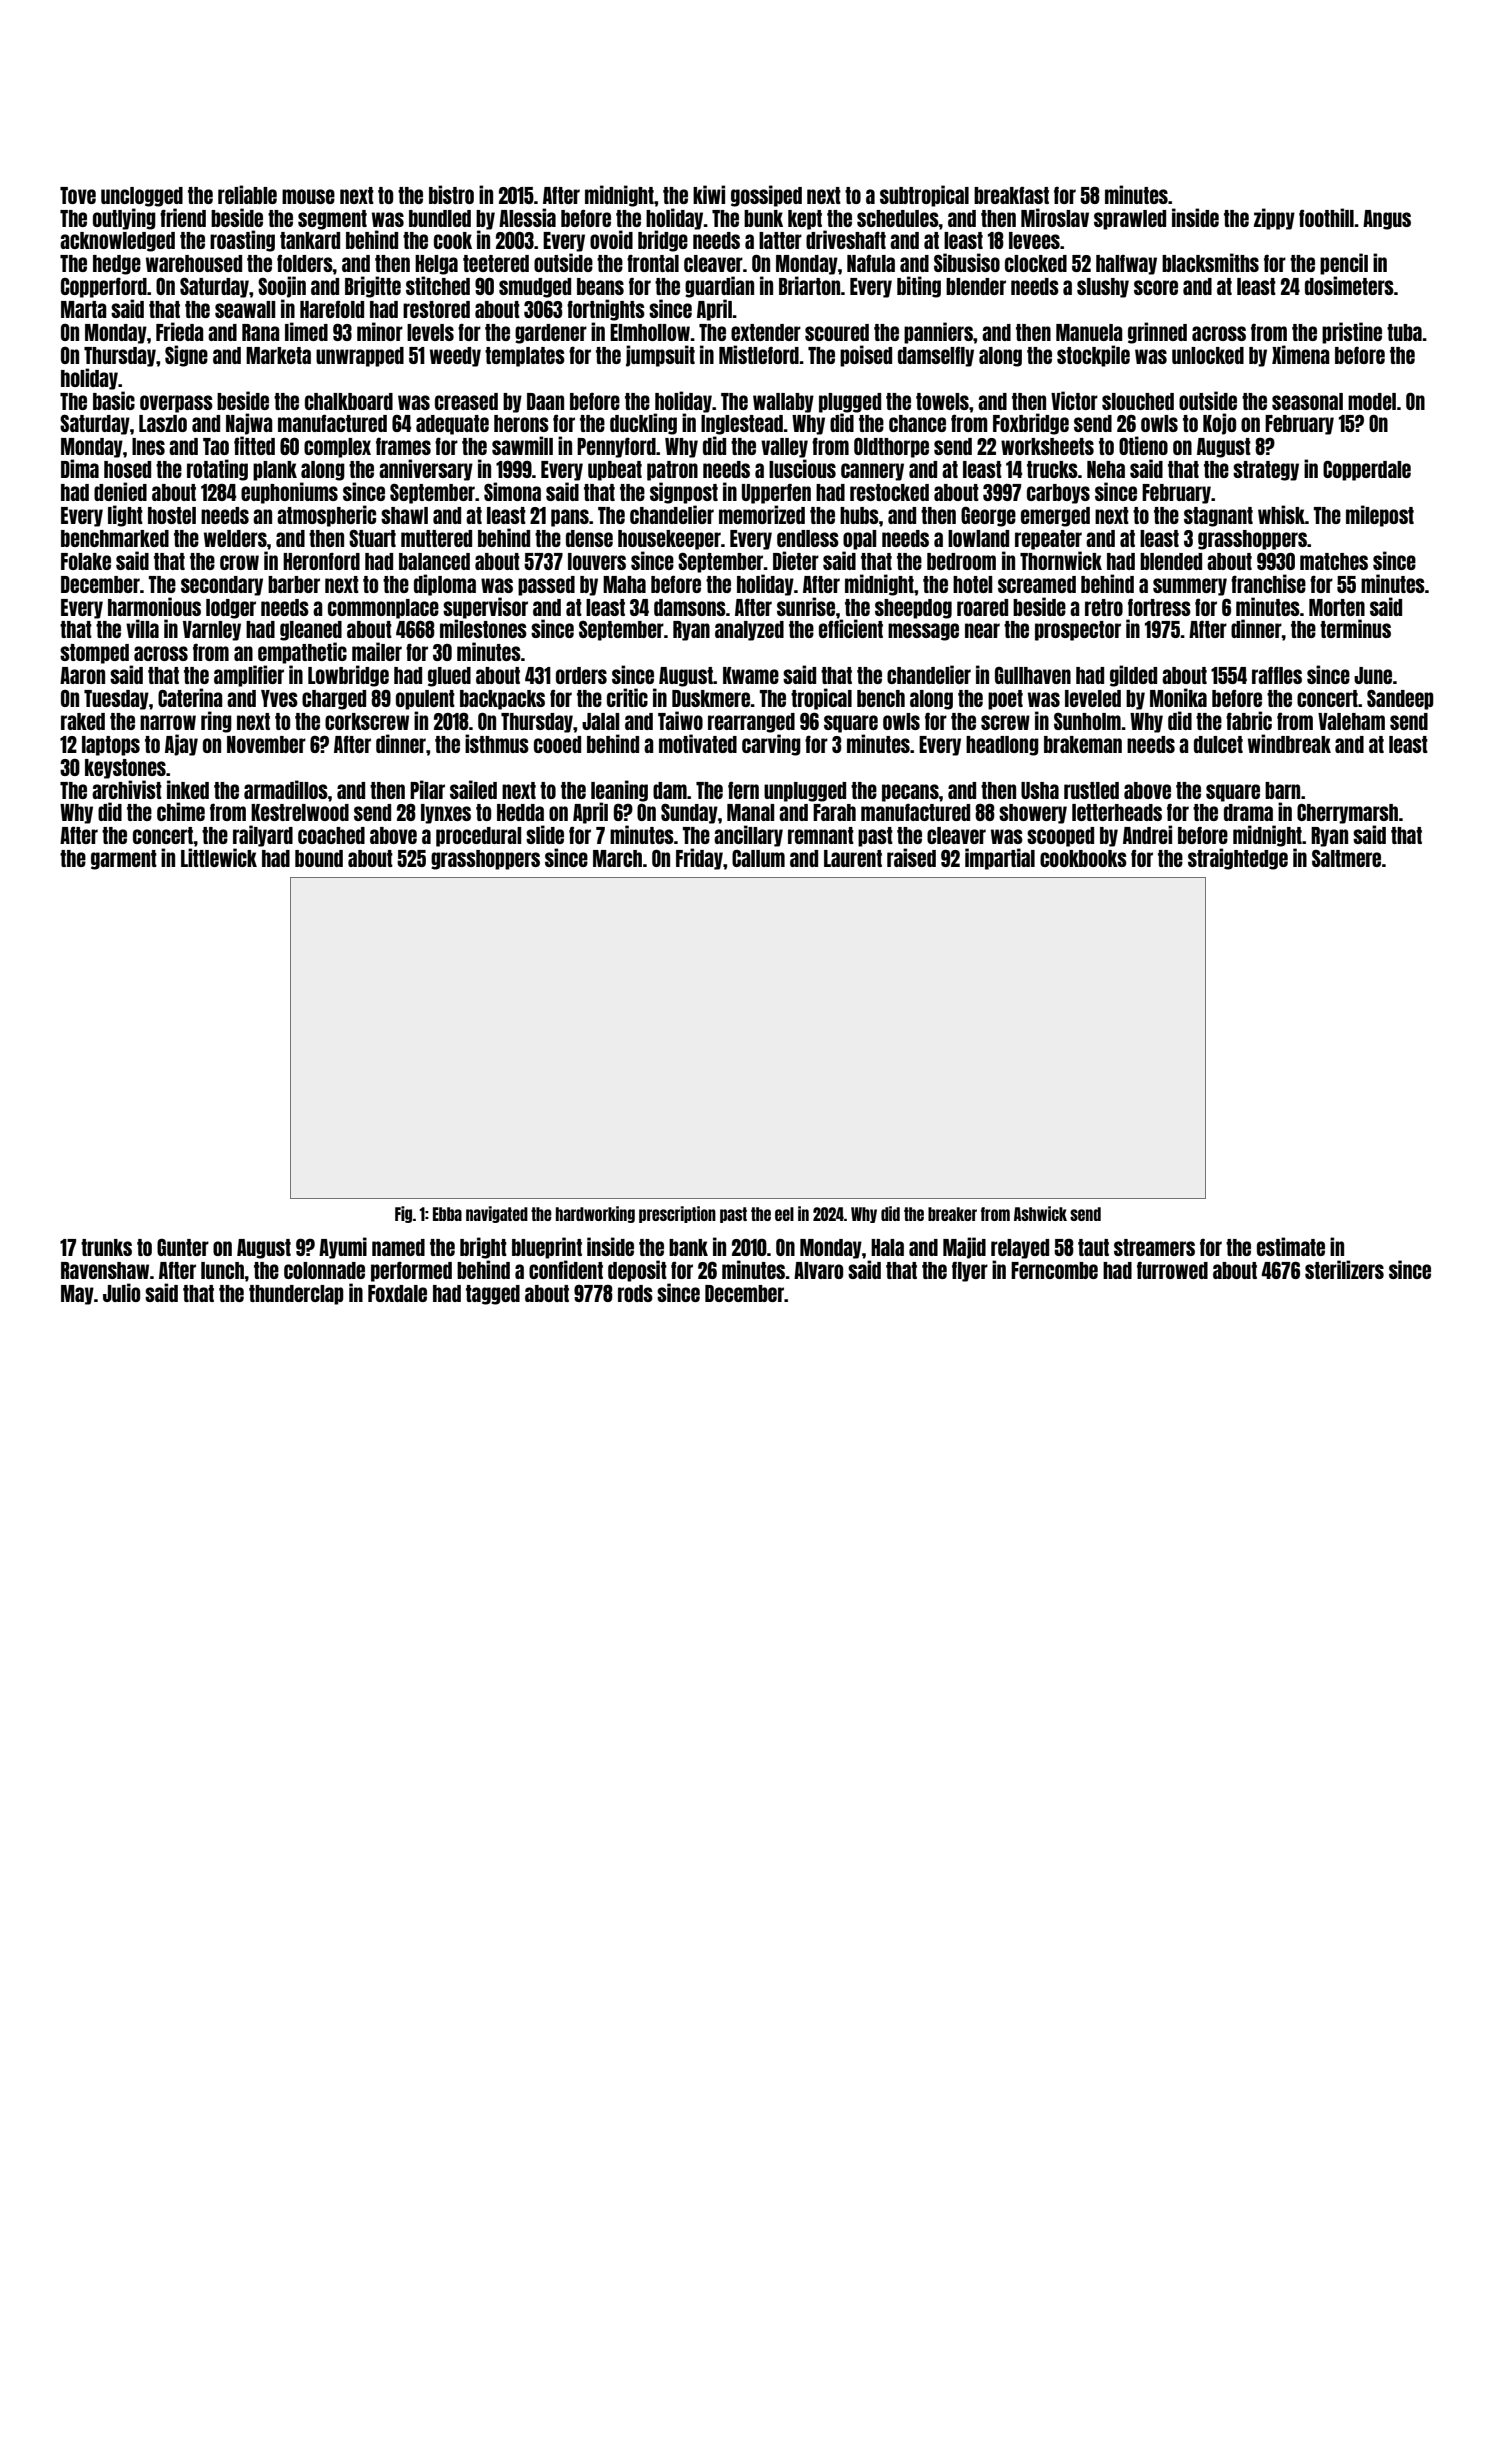 This image has width=1496, height=2464. Describe the element at coordinates (247, 194) in the image. I see `reliable` at that location.
